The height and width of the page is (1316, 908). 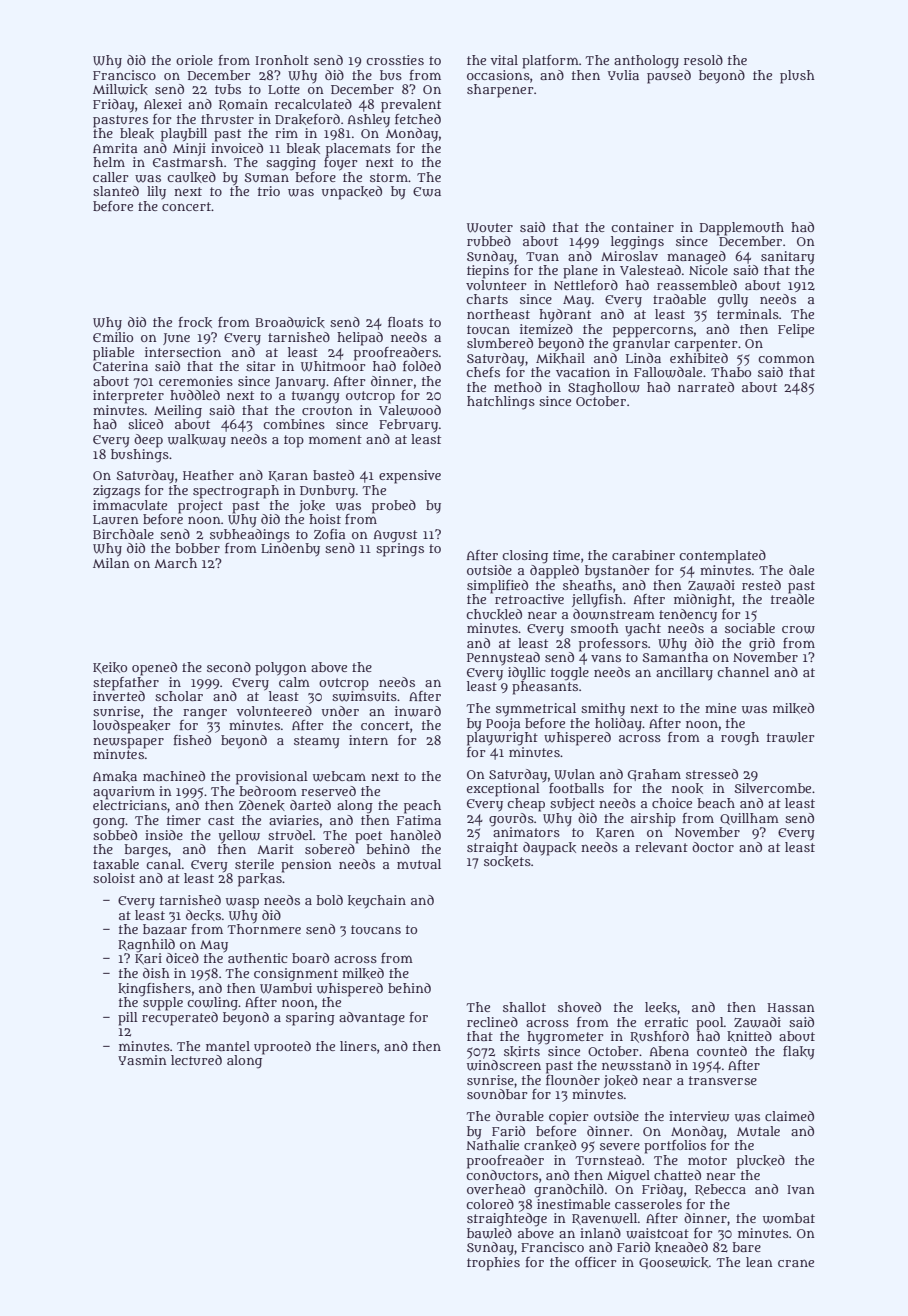 What do you see at coordinates (792, 598) in the page?
I see `treadle` at bounding box center [792, 598].
